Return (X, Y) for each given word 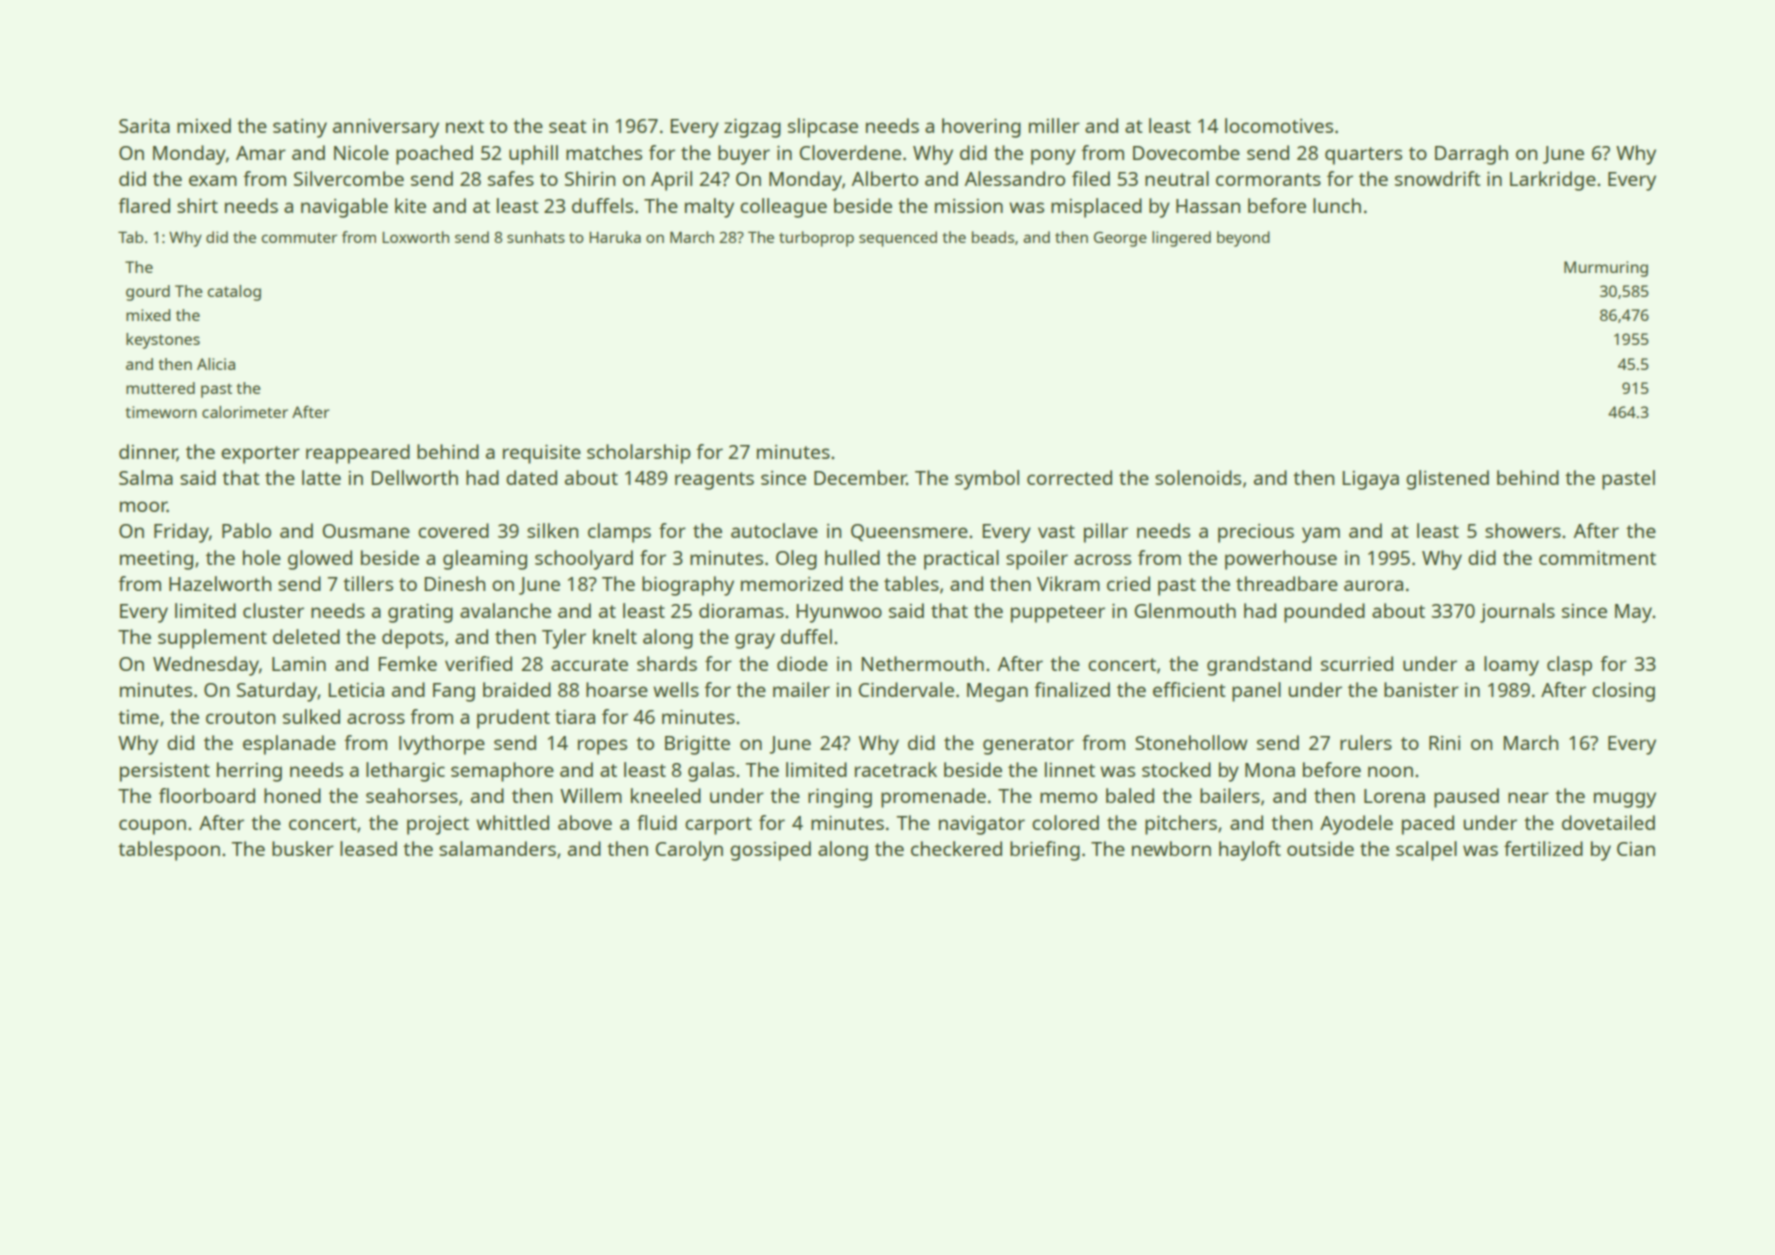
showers (1523, 530)
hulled (852, 557)
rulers (1366, 742)
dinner (148, 452)
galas (711, 772)
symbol (987, 480)
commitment (1597, 557)
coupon (152, 827)
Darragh (1471, 155)
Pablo (246, 530)
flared (144, 205)
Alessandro (1014, 178)
